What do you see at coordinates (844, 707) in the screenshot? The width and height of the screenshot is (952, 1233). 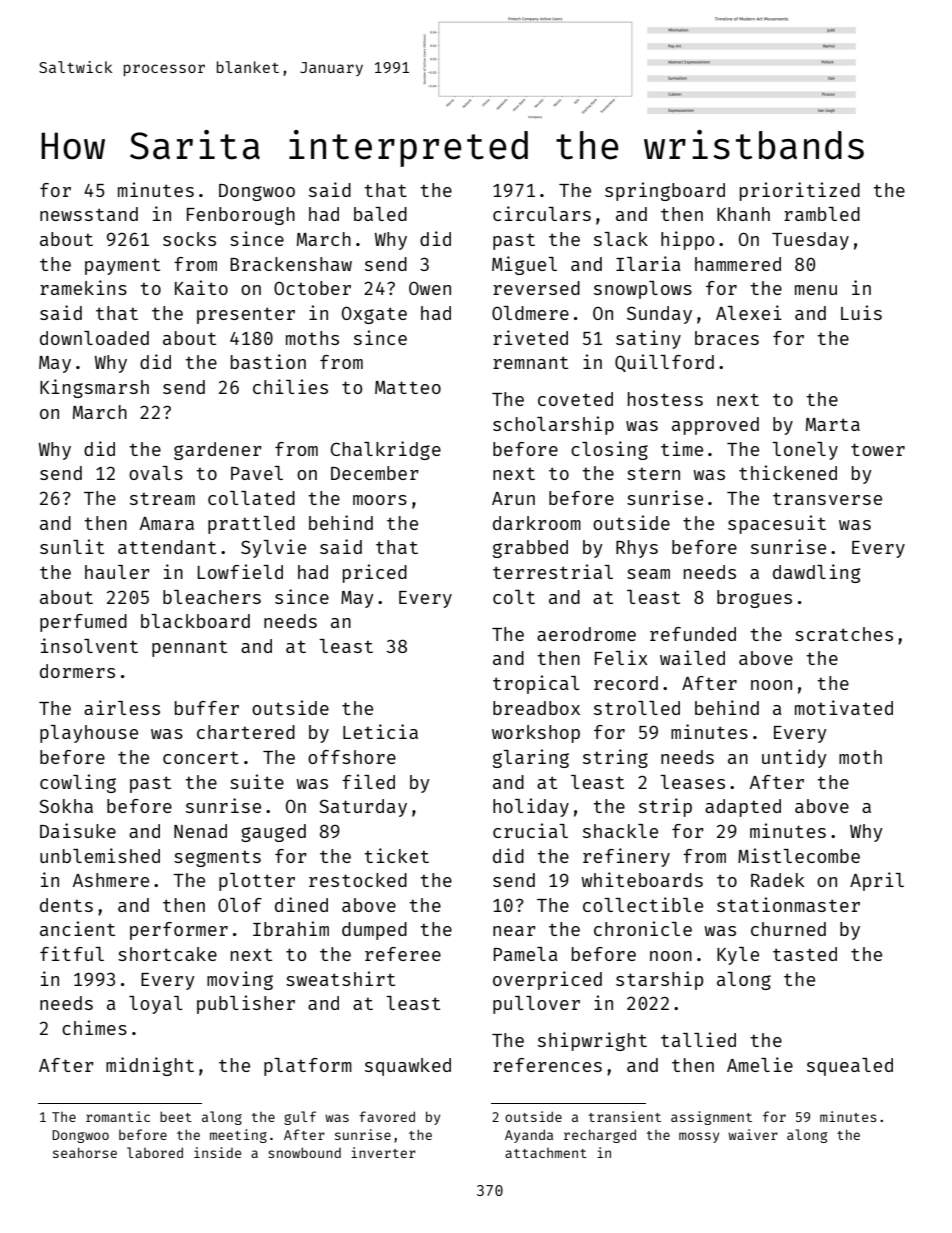 I see `motivated` at bounding box center [844, 707].
